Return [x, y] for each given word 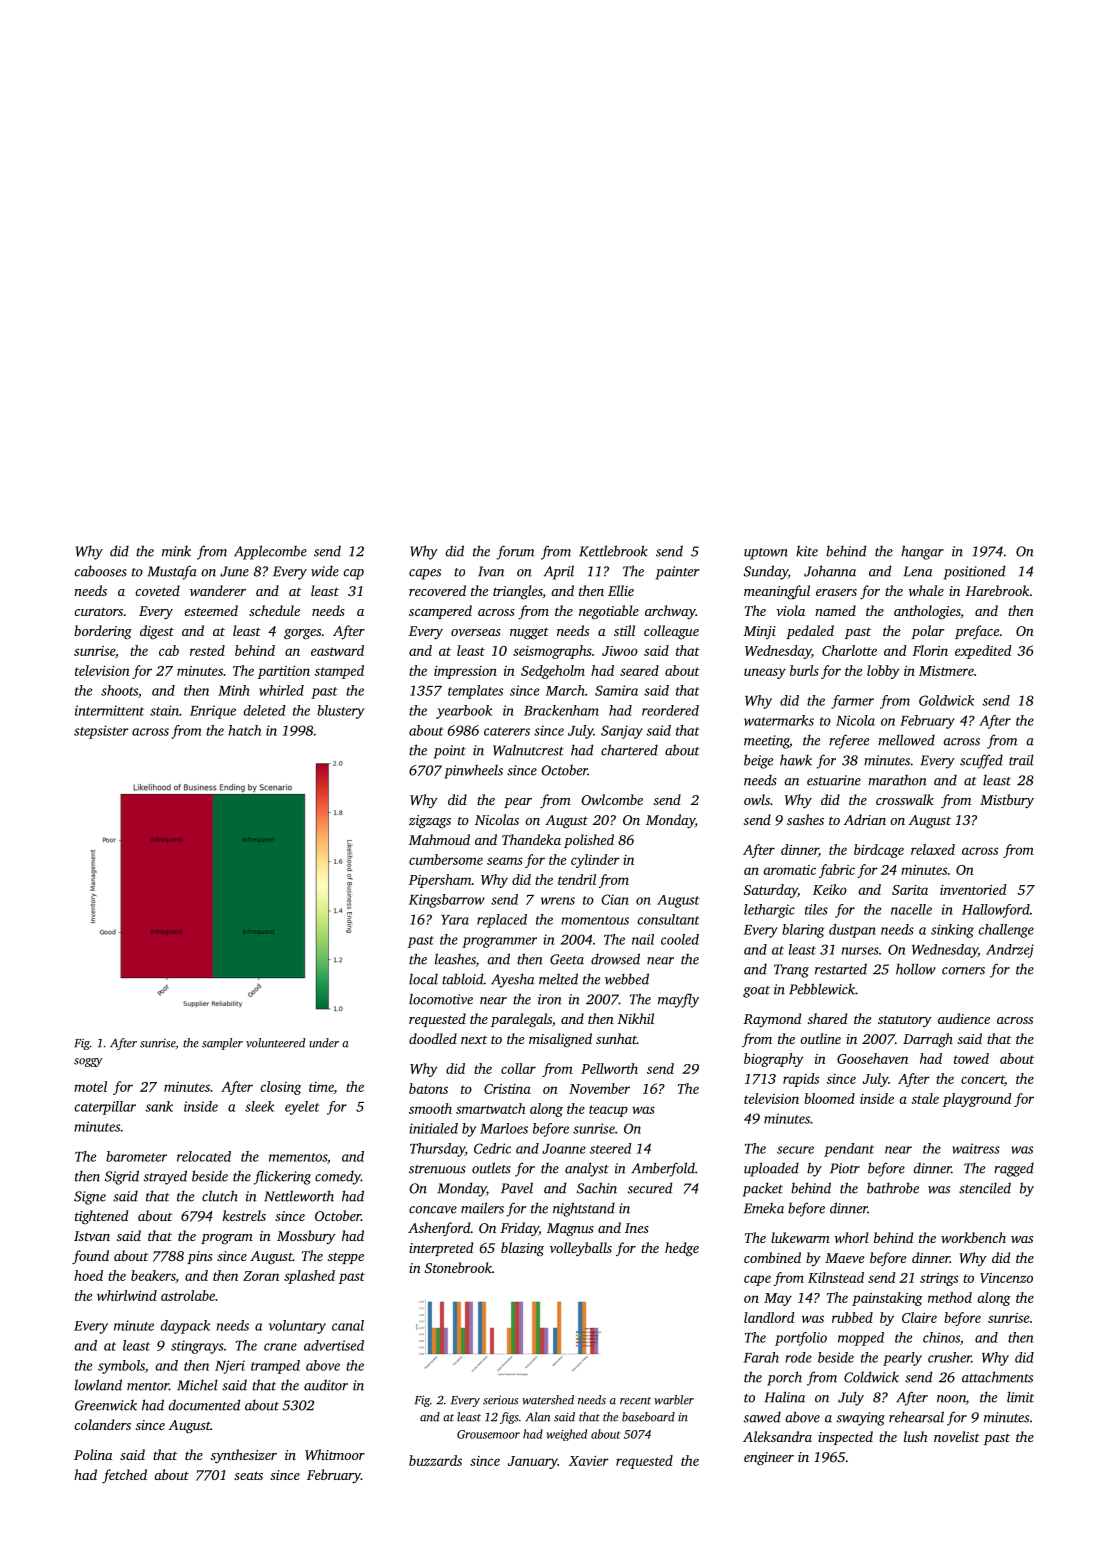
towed [971, 1058]
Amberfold [663, 1169]
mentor [148, 1386]
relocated [204, 1156]
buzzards [435, 1460]
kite [807, 551]
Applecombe [270, 552]
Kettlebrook [613, 551]
